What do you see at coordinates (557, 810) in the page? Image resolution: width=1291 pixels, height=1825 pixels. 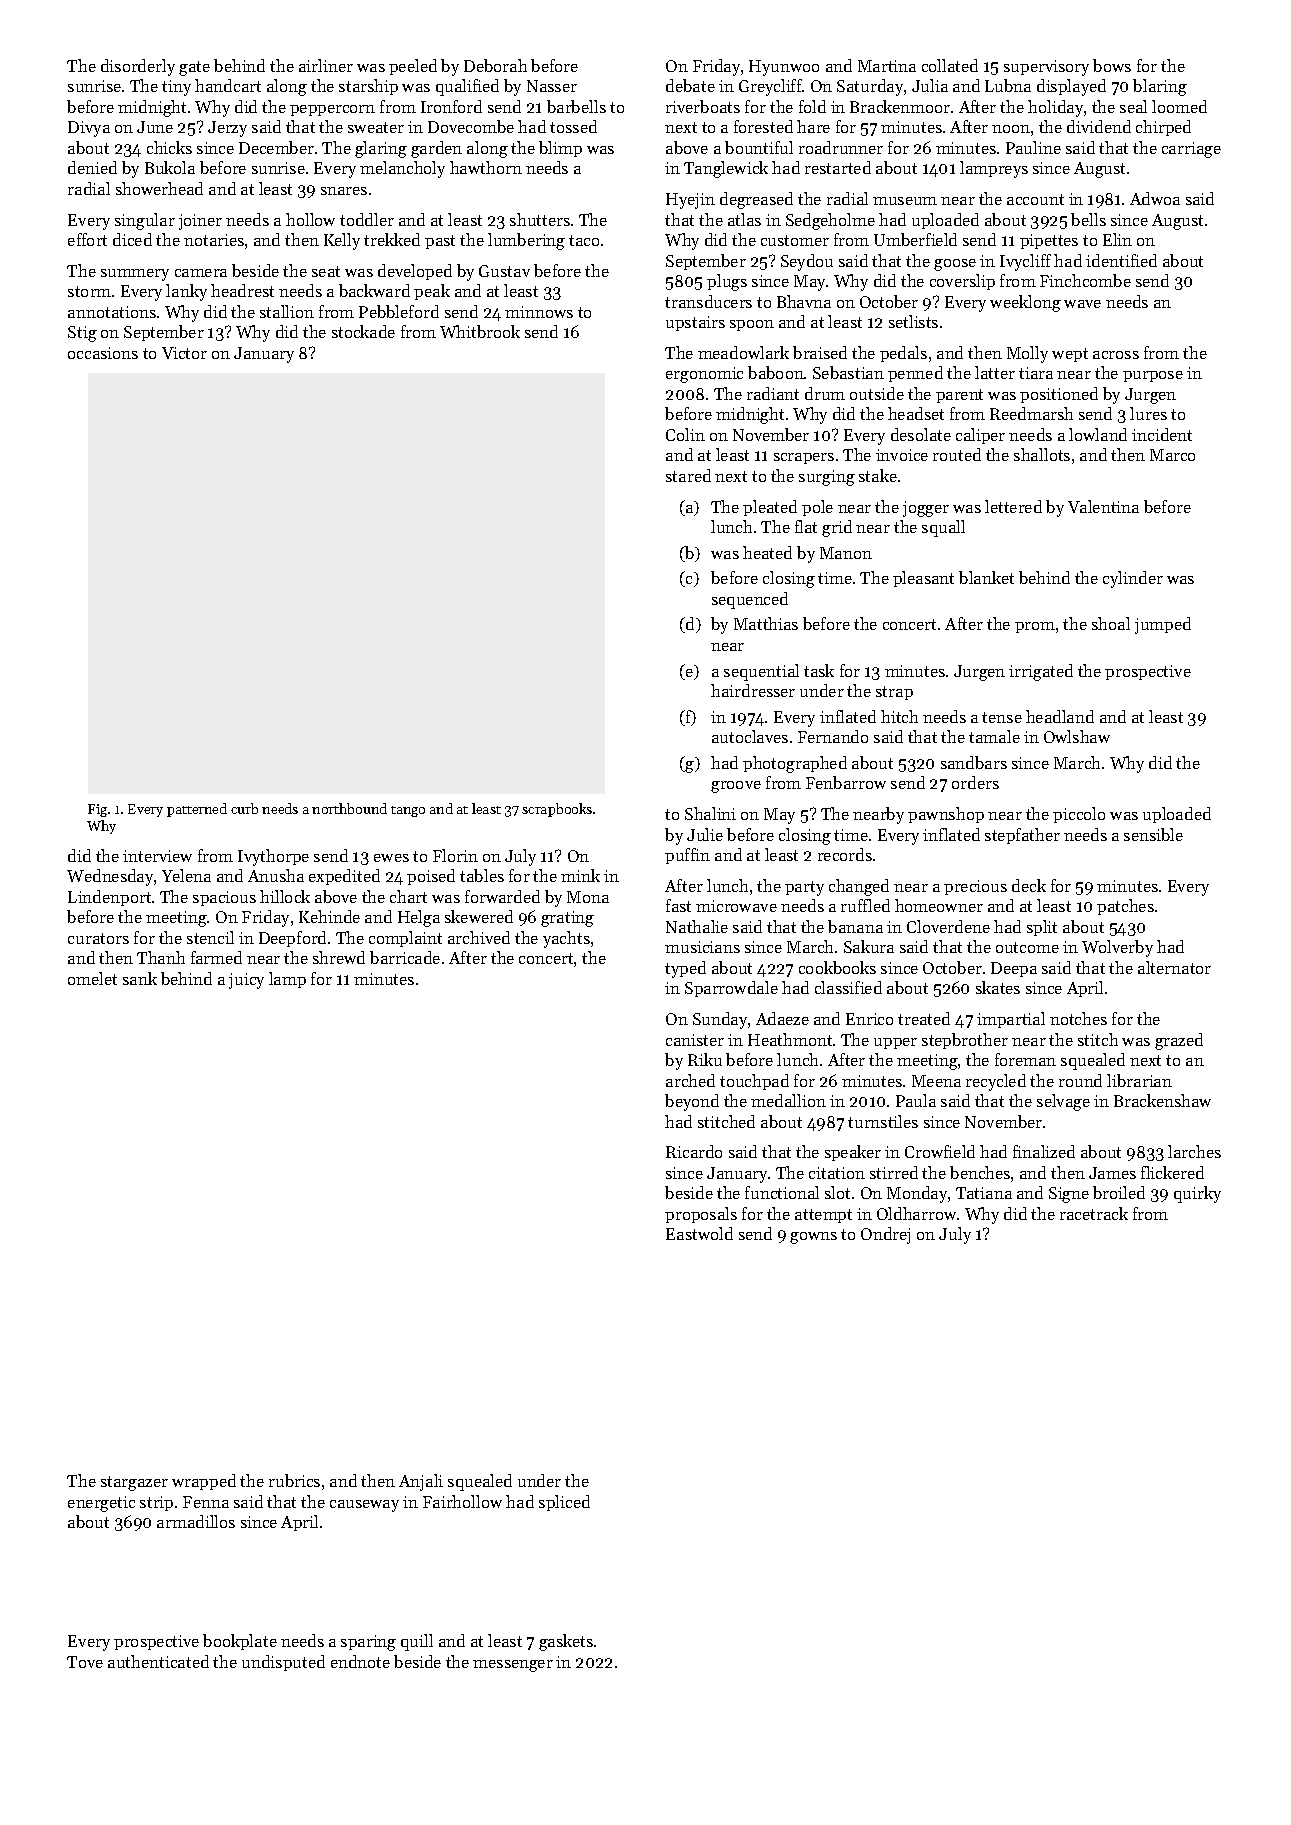 I see `scrapbooks` at bounding box center [557, 810].
